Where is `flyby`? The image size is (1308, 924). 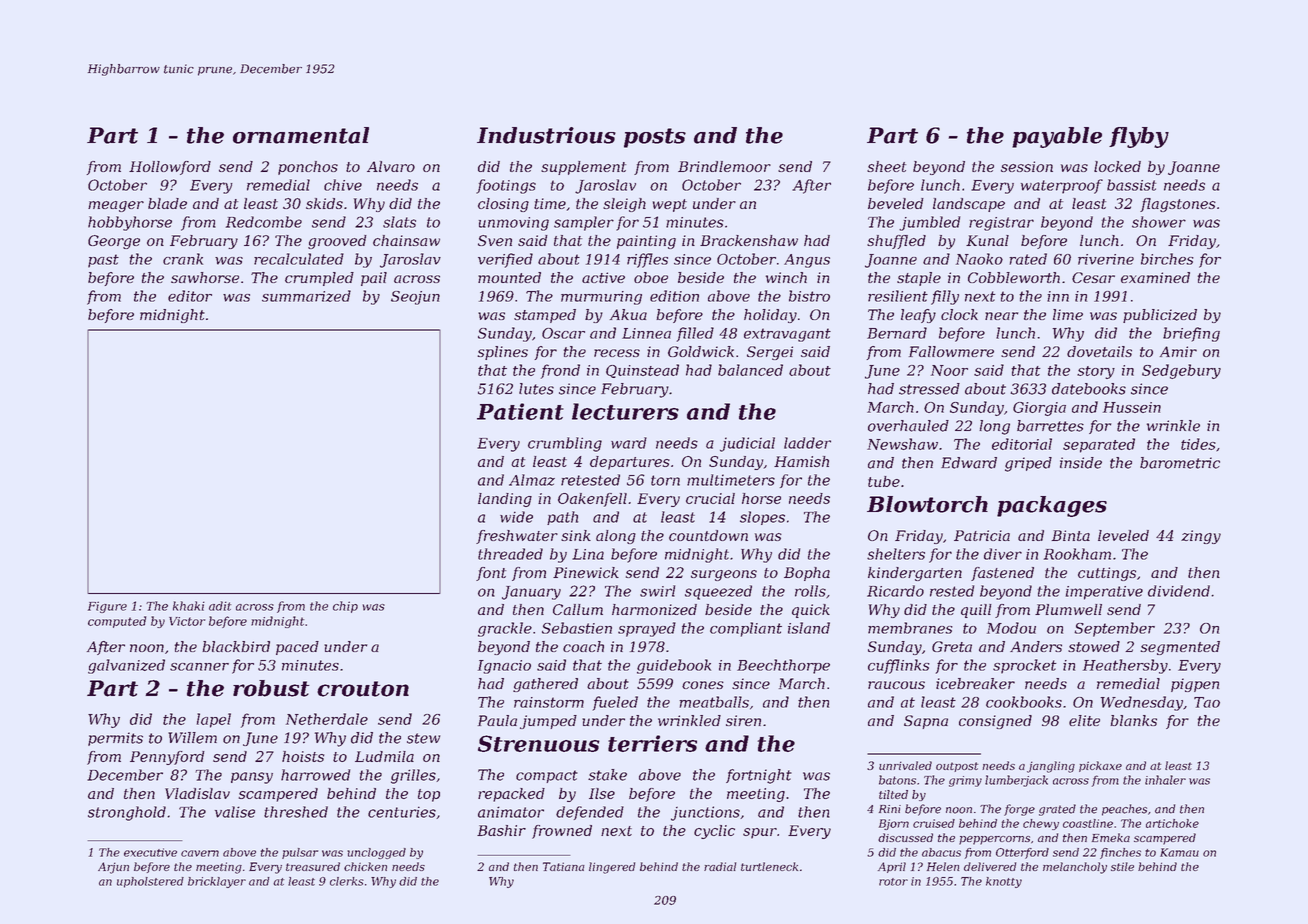
flyby is located at coordinates (1139, 137).
